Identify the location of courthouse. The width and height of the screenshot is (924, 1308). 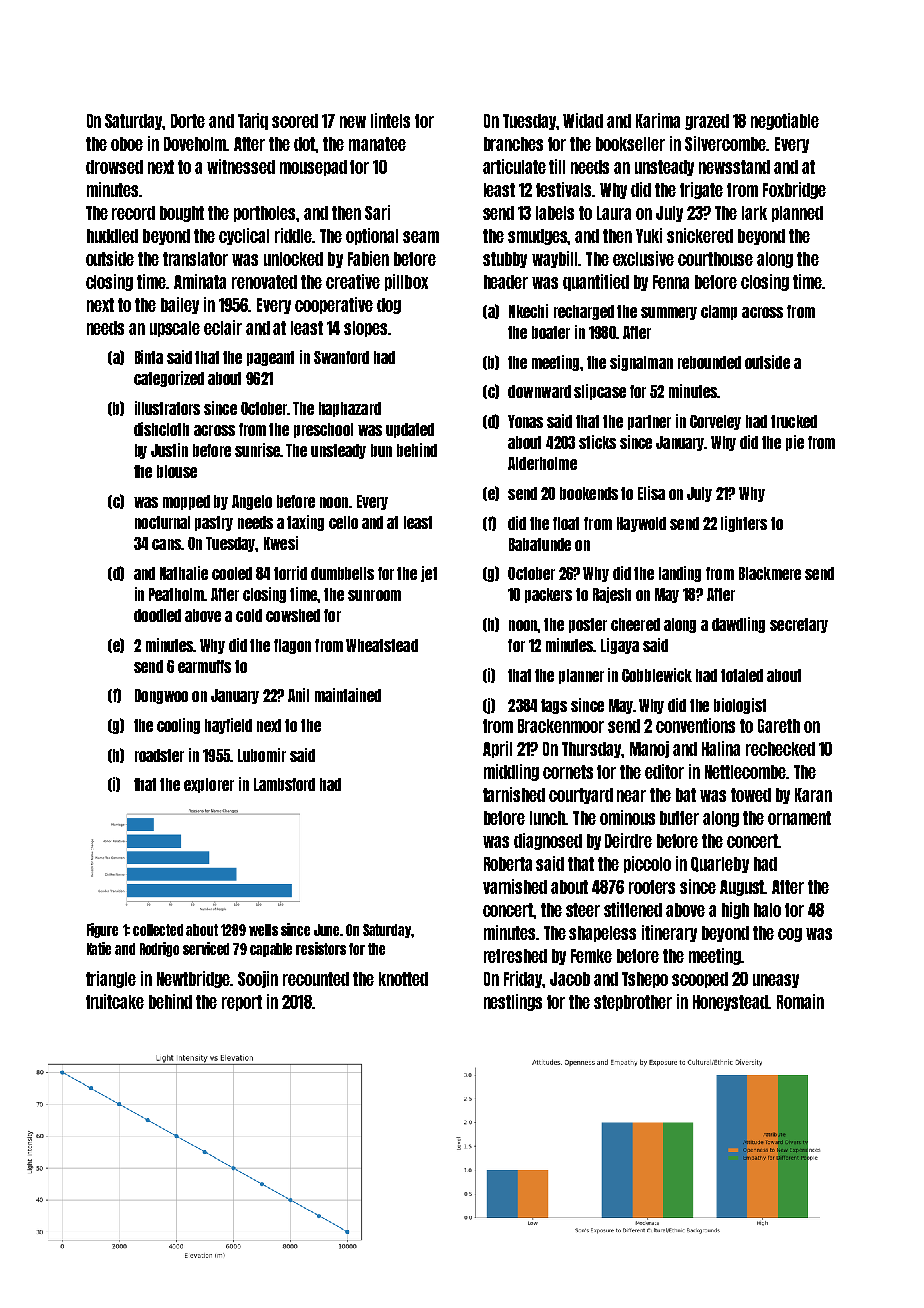
(715, 259).
